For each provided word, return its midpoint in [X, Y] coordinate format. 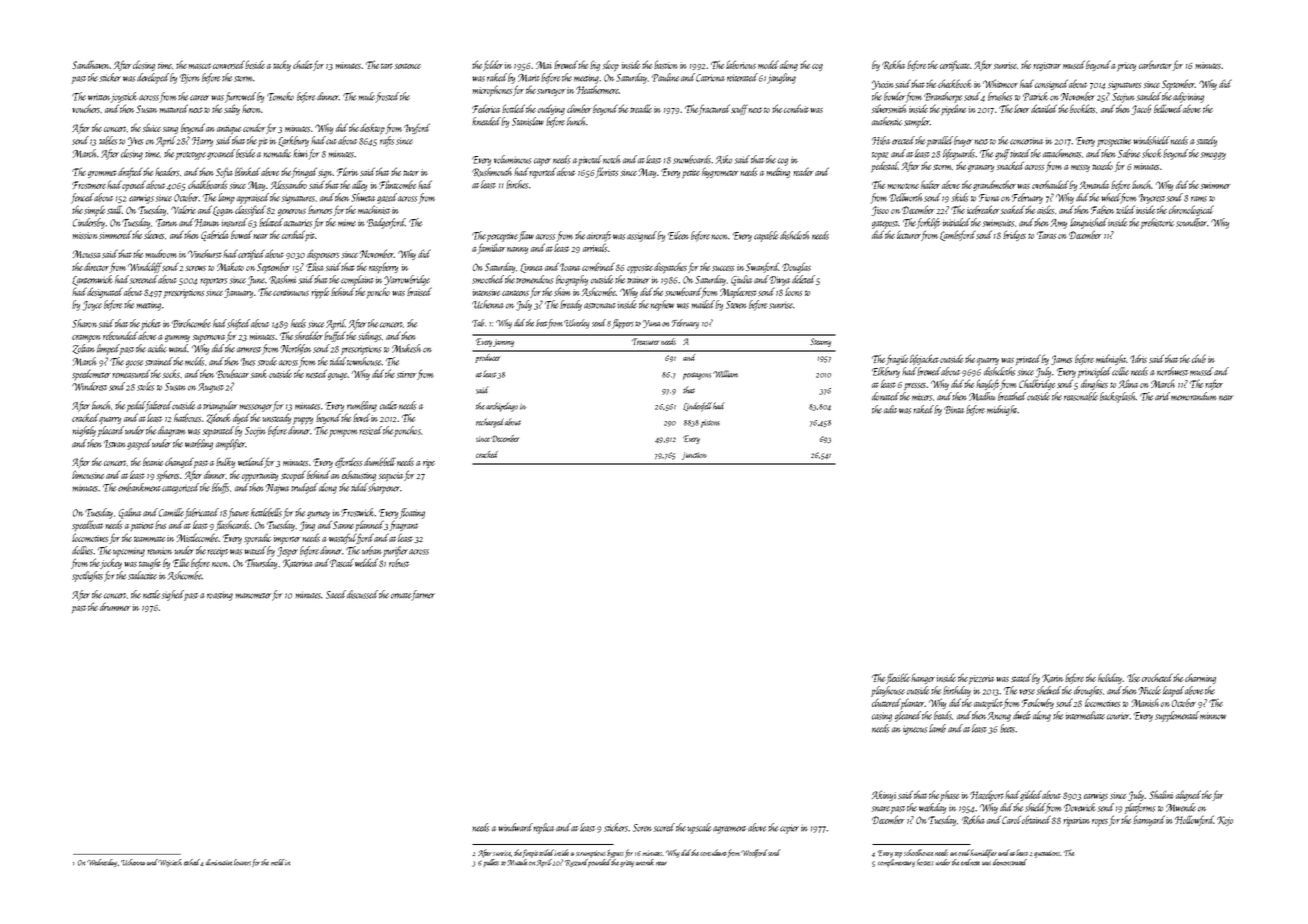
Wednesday [102, 863]
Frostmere [89, 185]
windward [515, 827]
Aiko [724, 159]
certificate [955, 65]
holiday [1110, 678]
